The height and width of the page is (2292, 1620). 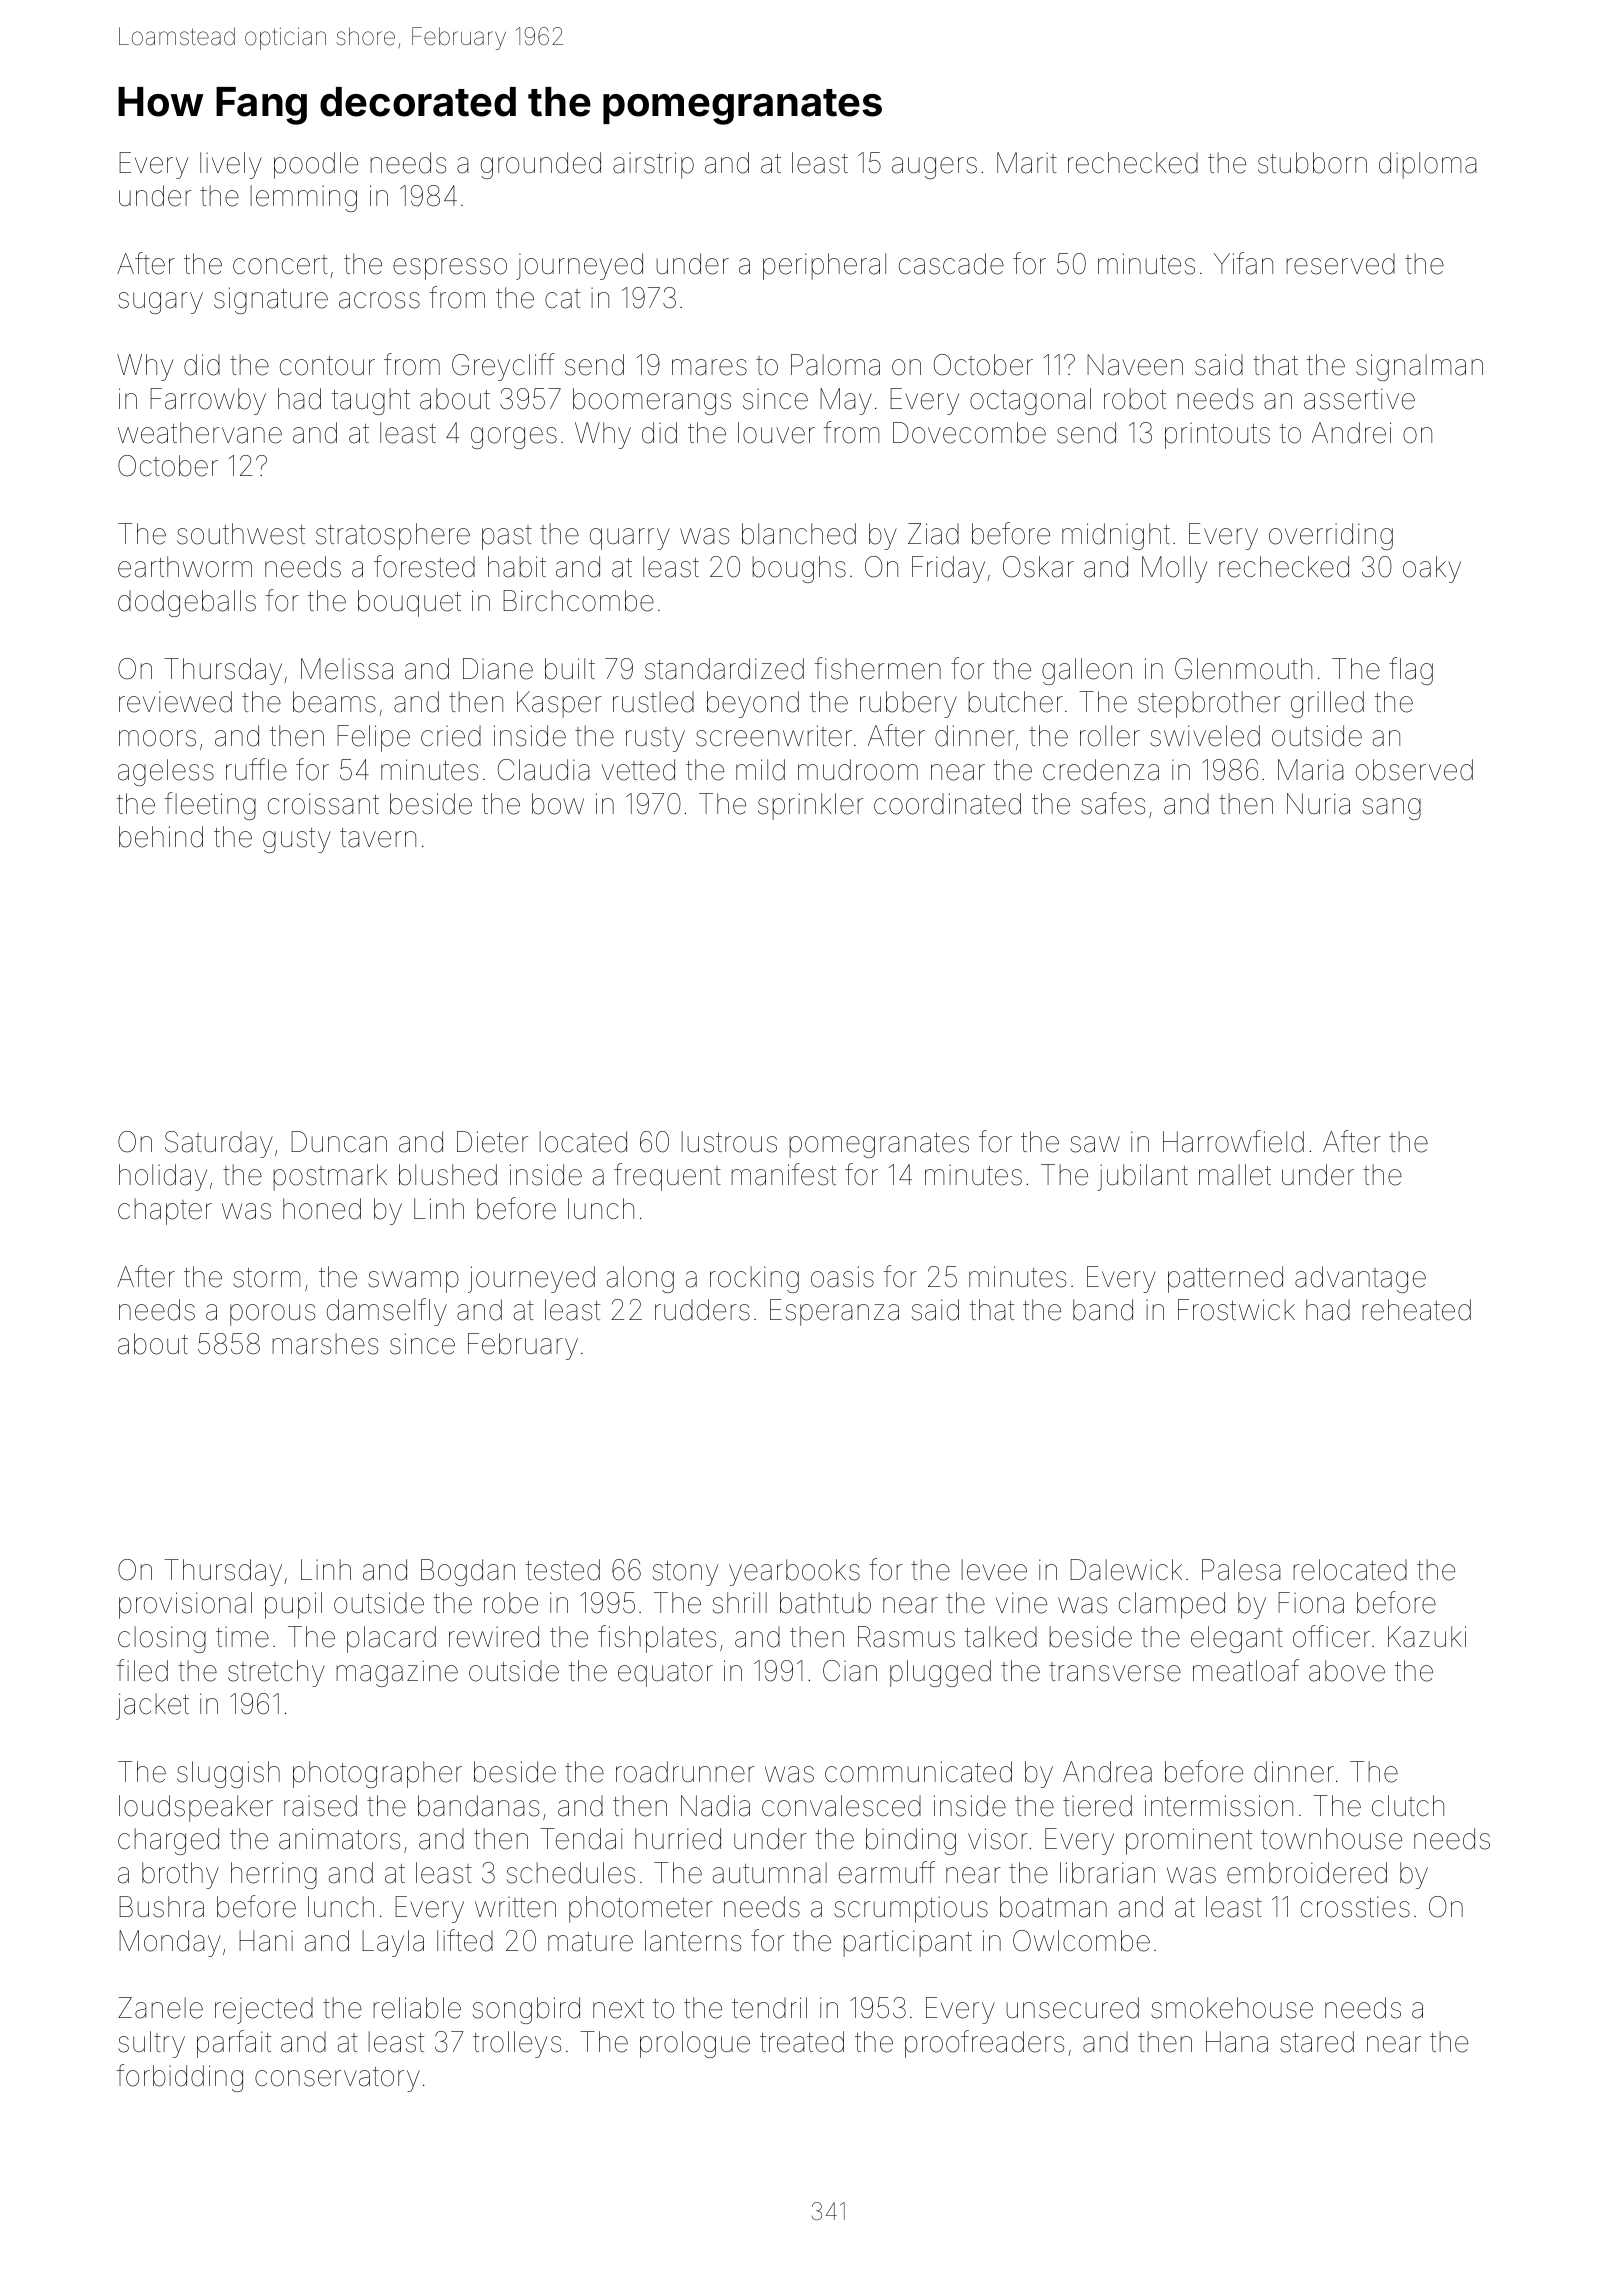 What do you see at coordinates (1392, 809) in the page?
I see `sang` at bounding box center [1392, 809].
